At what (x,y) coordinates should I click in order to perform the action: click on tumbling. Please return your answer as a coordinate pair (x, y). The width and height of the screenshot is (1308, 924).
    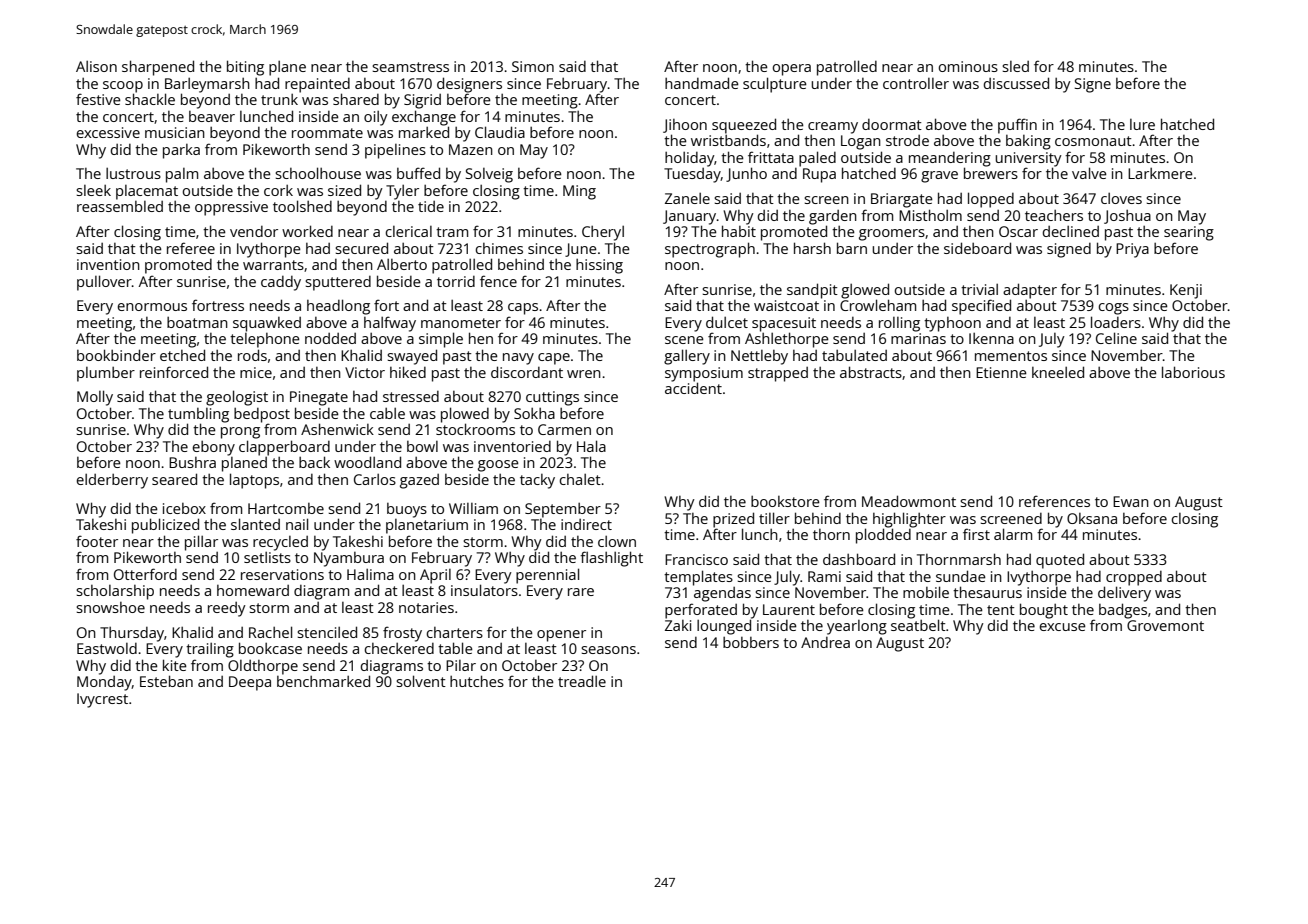
    Looking at the image, I should click on (198, 415).
